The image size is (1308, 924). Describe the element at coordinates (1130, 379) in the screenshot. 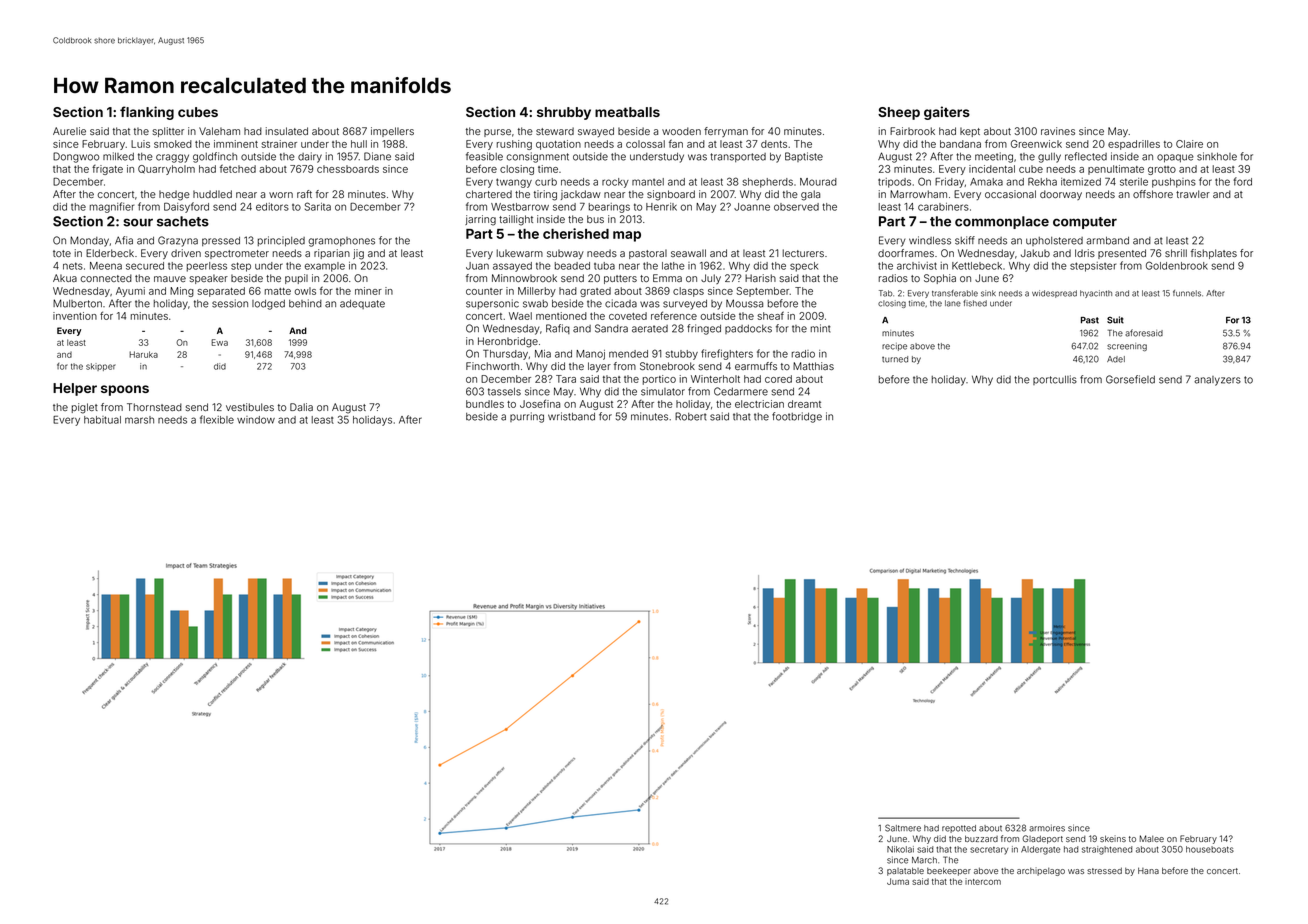

I see `Gorsefield` at that location.
